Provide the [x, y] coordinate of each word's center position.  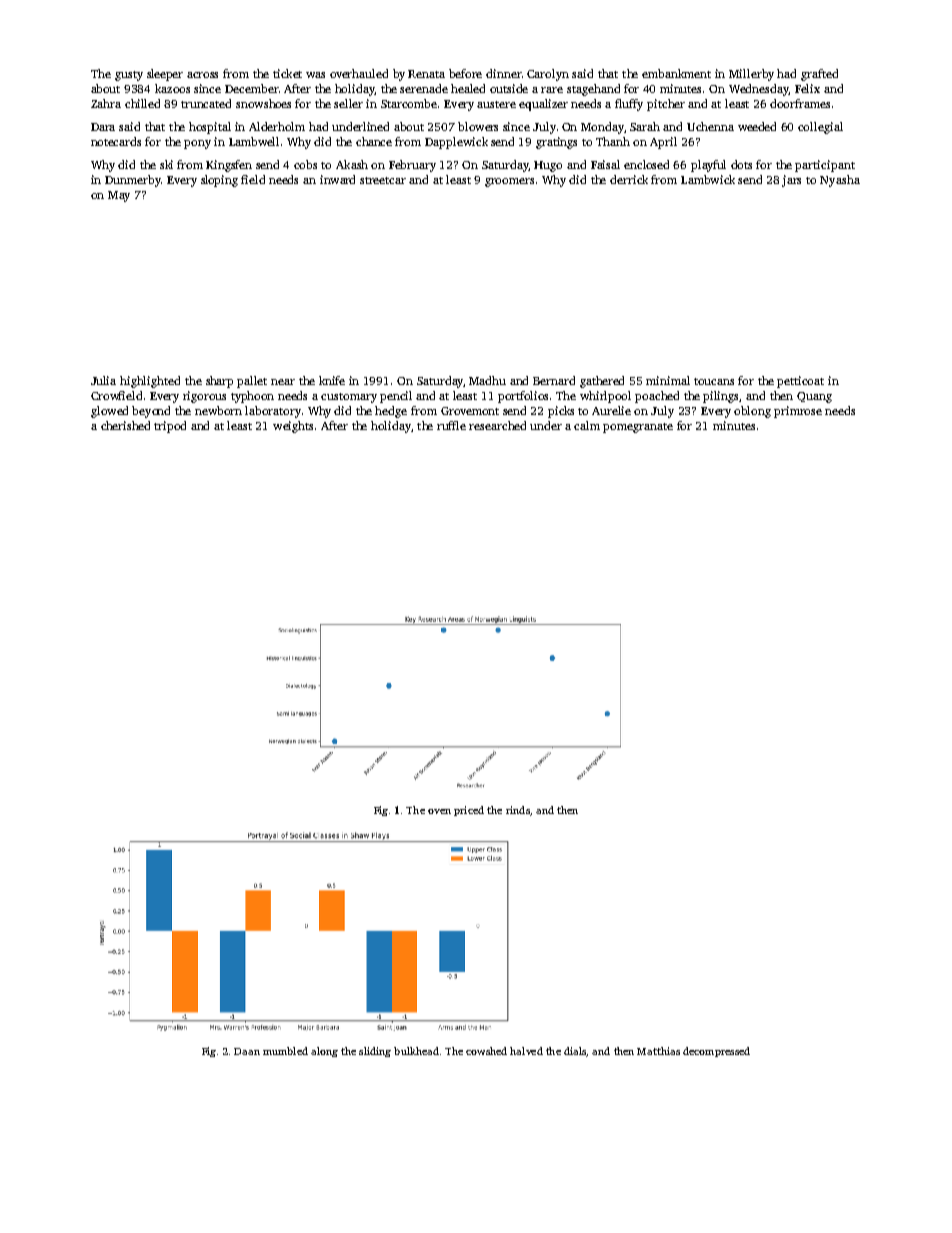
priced [469, 811]
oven [439, 811]
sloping [219, 181]
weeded [757, 126]
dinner [503, 73]
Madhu [487, 380]
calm [587, 425]
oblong [752, 412]
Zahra [106, 103]
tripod [170, 427]
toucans [714, 381]
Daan [247, 1051]
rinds [518, 810]
